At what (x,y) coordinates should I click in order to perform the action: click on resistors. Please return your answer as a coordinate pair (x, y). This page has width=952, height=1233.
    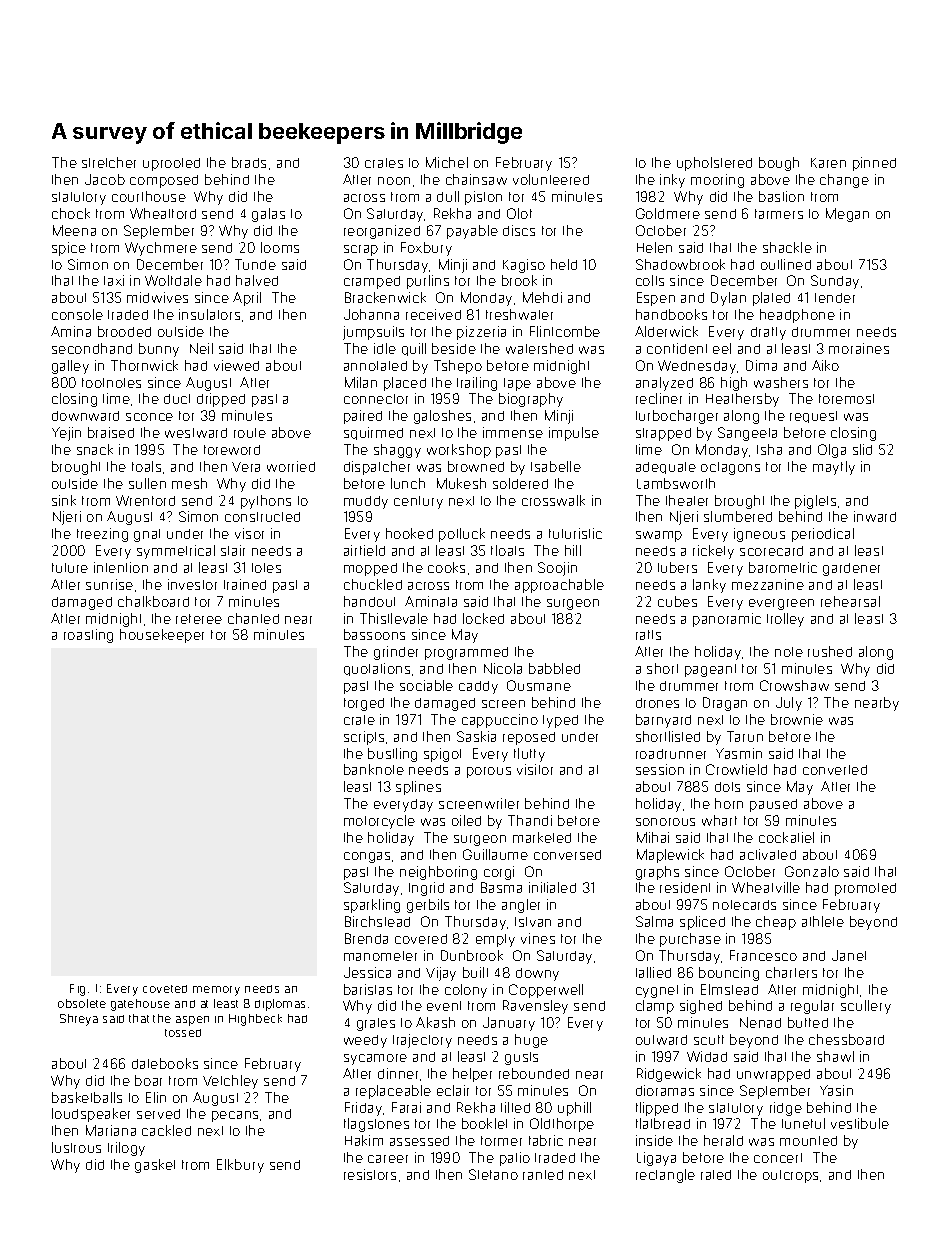
    Looking at the image, I should click on (370, 1174).
